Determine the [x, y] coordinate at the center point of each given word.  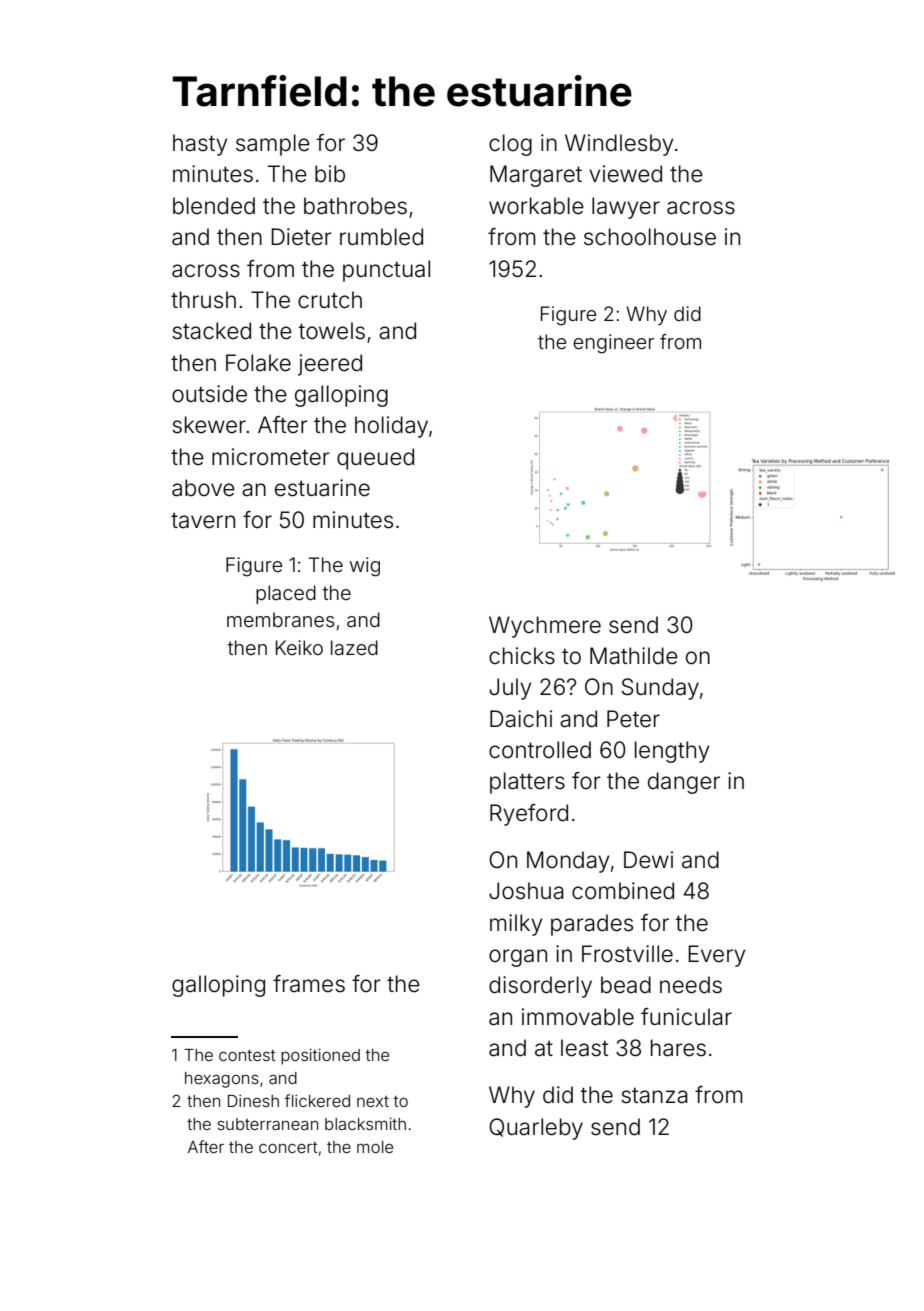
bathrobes [355, 206]
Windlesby [619, 145]
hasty [200, 145]
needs [691, 985]
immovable [578, 1017]
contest [247, 1055]
